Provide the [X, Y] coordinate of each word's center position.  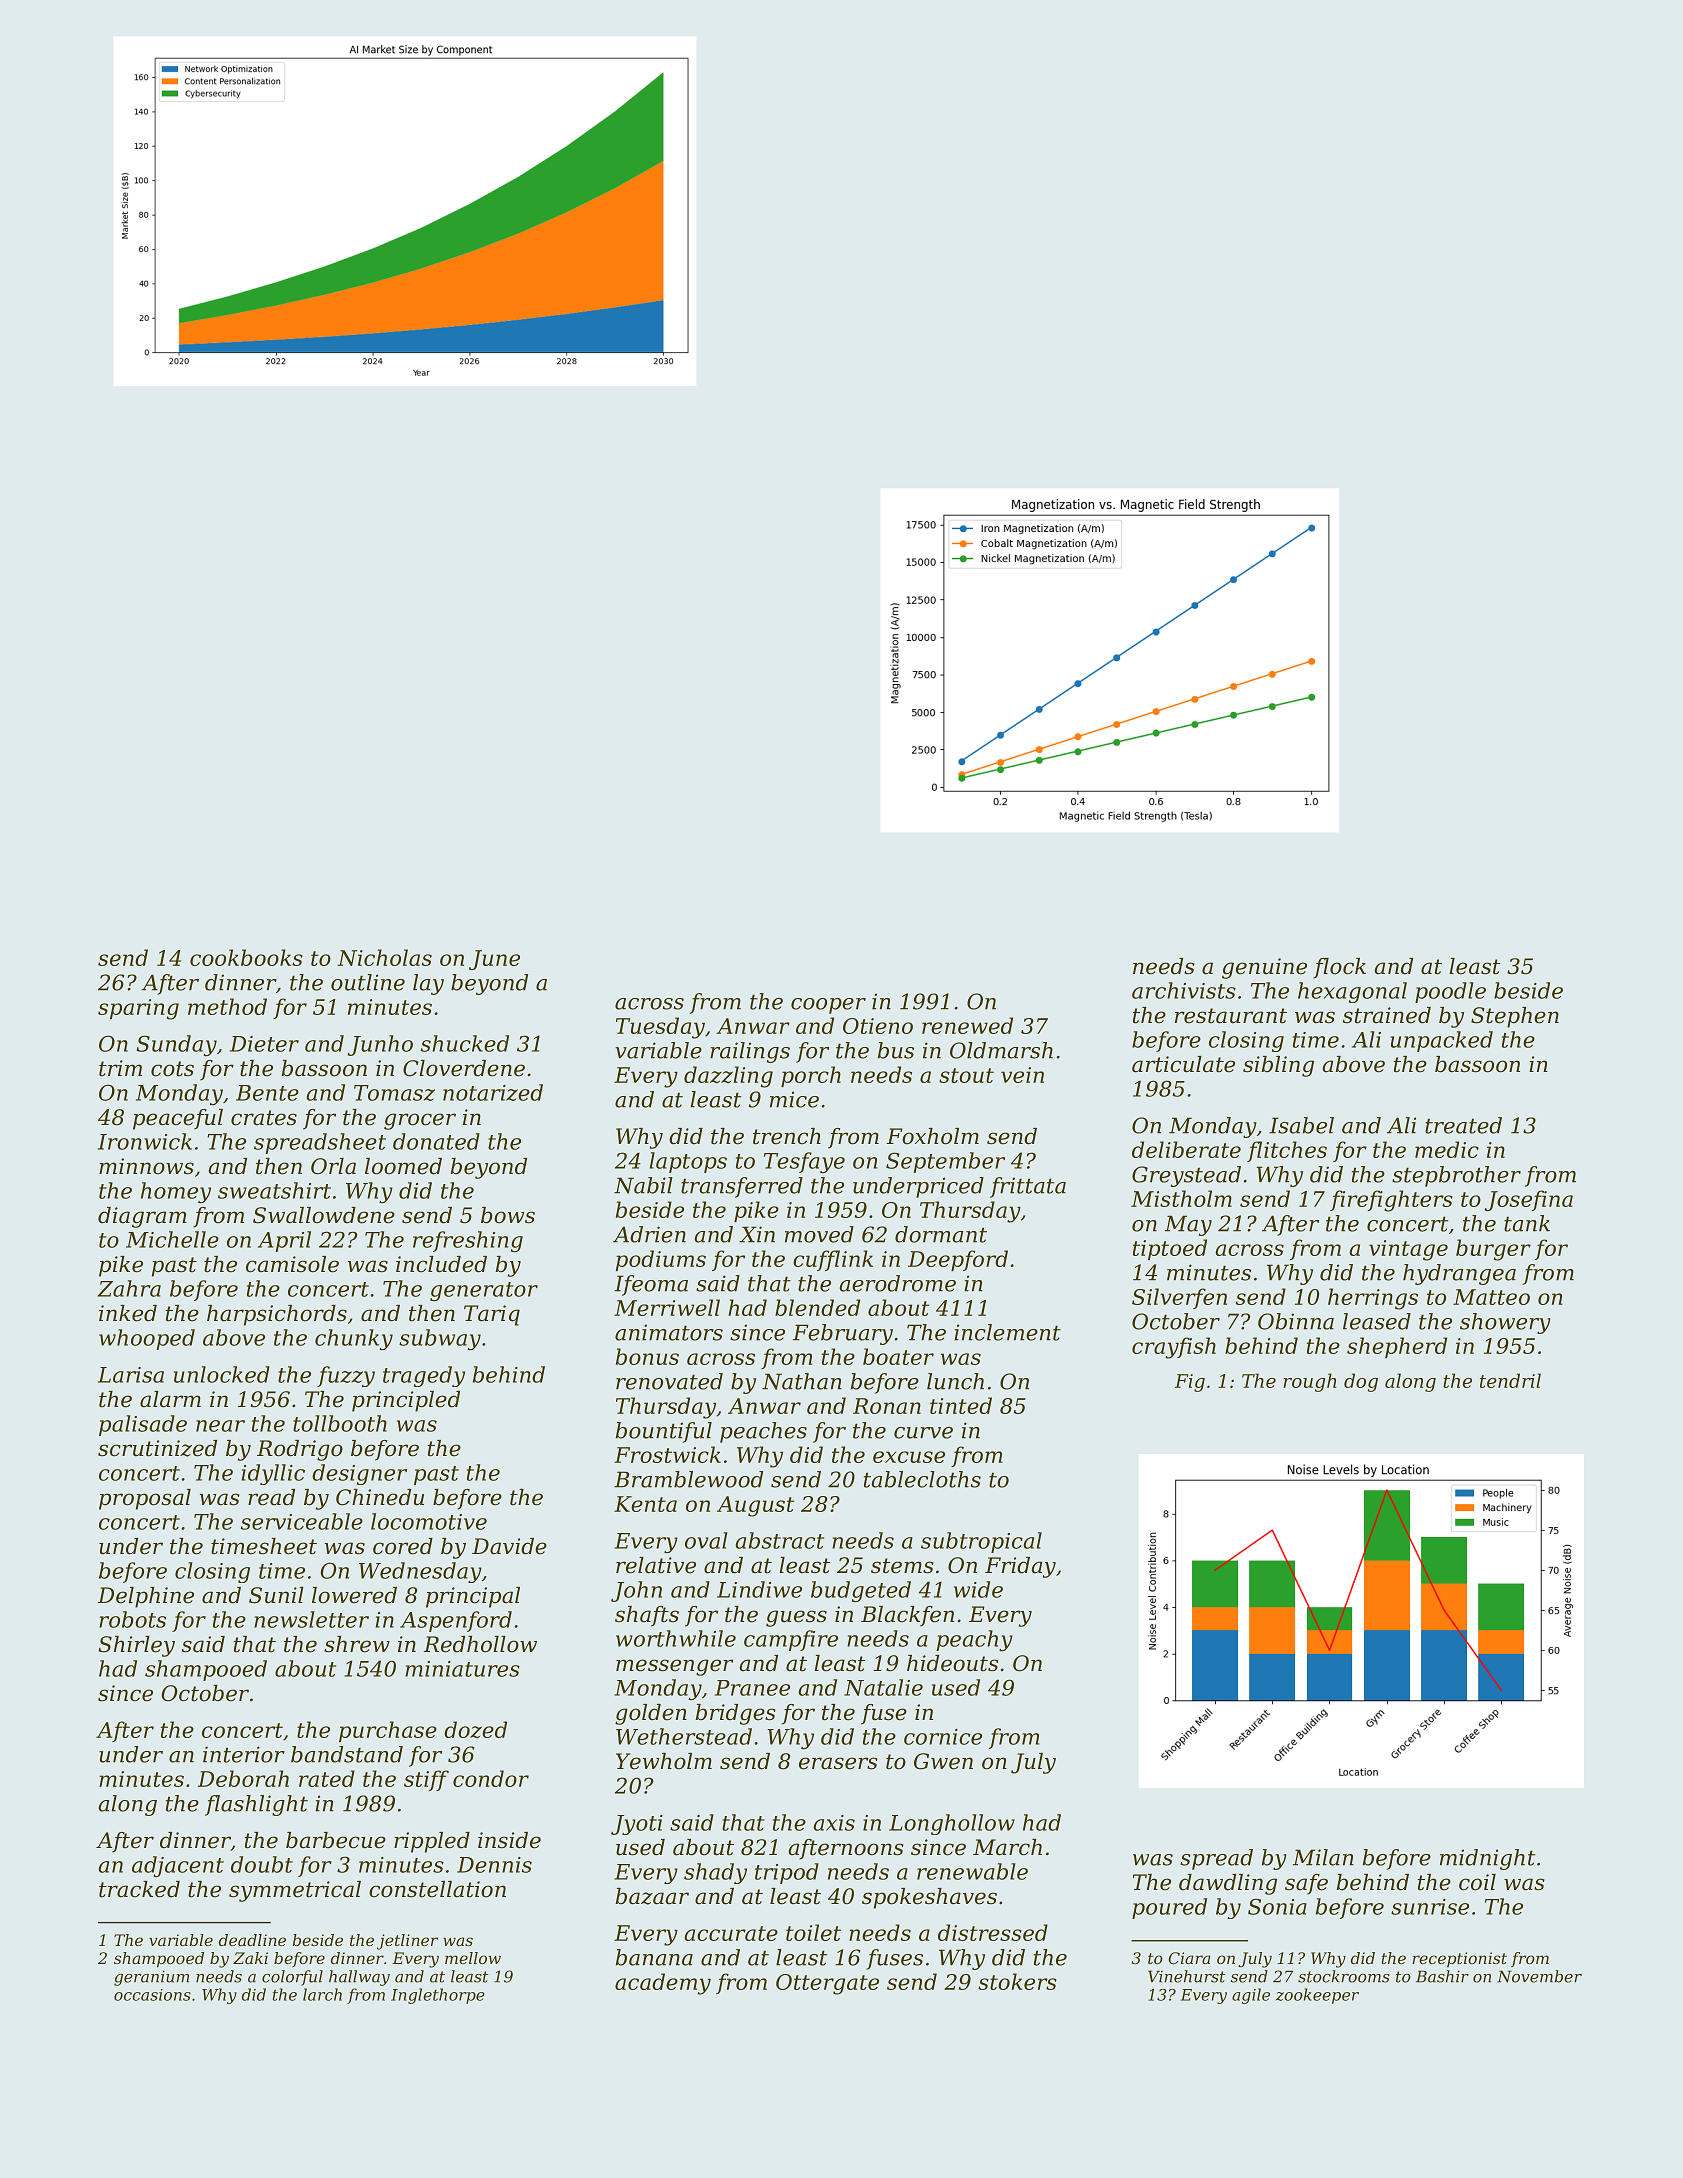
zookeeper [1317, 1996]
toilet [813, 1932]
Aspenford [456, 1621]
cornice [943, 1737]
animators [669, 1332]
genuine [1264, 968]
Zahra [129, 1288]
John [636, 1591]
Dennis [494, 1865]
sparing [138, 1009]
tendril [1510, 1380]
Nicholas [384, 957]
